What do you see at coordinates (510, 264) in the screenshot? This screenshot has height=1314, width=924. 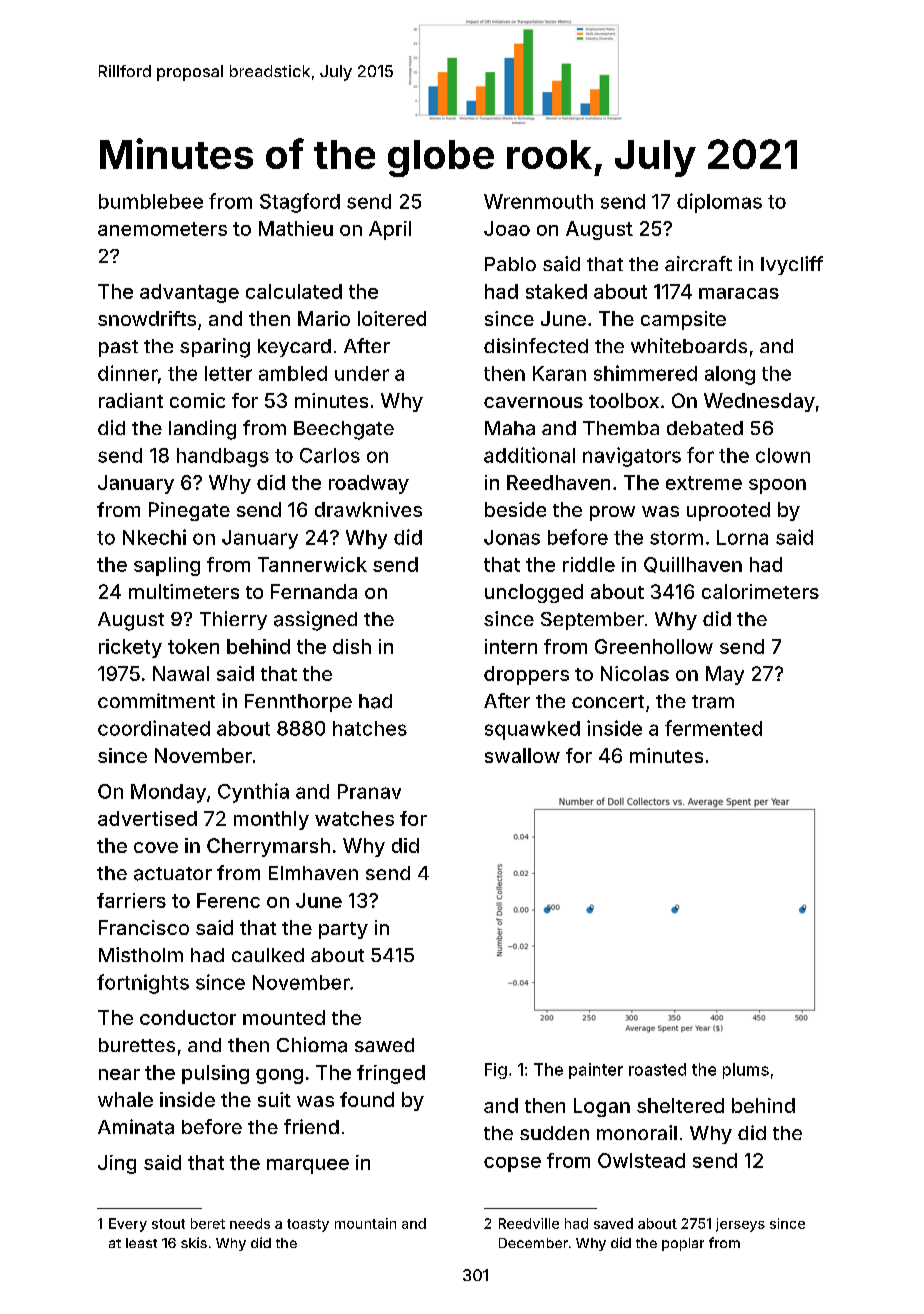 I see `Pablo` at bounding box center [510, 264].
